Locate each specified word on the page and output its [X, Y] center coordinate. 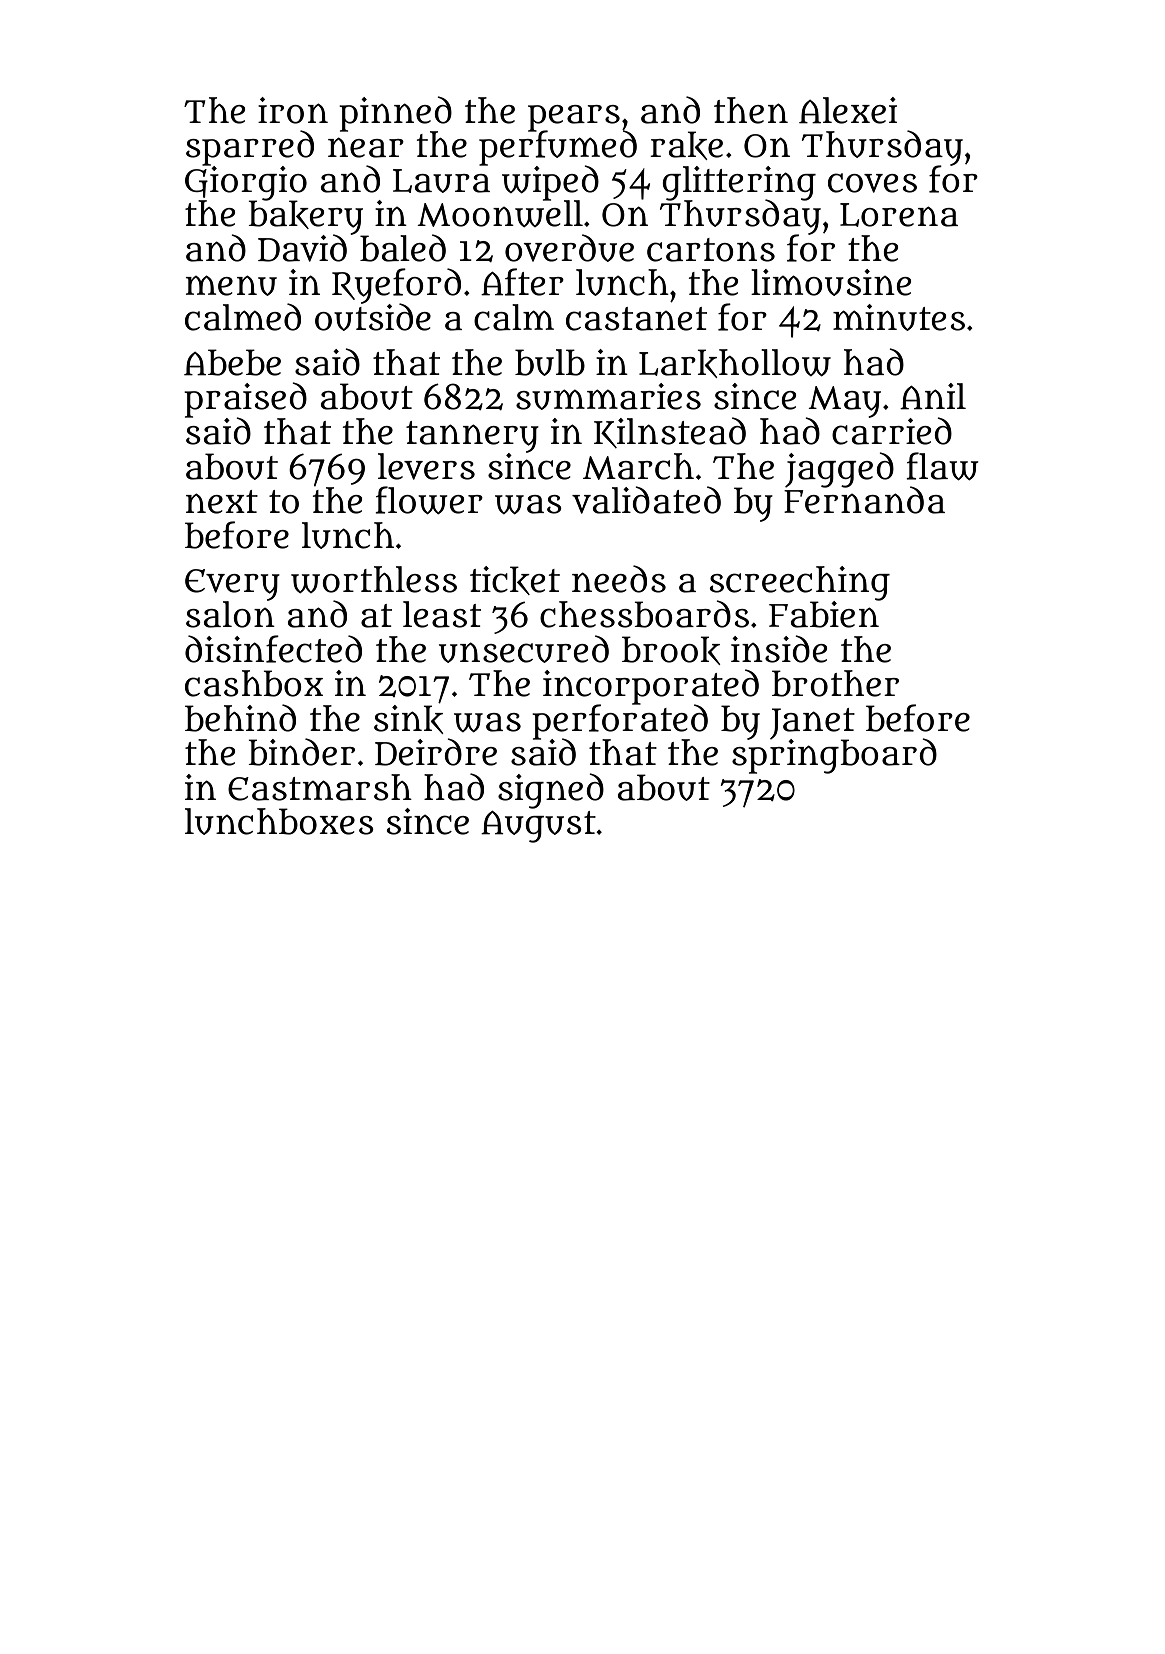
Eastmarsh [320, 787]
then [751, 110]
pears [574, 118]
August [538, 827]
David [302, 248]
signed [551, 791]
